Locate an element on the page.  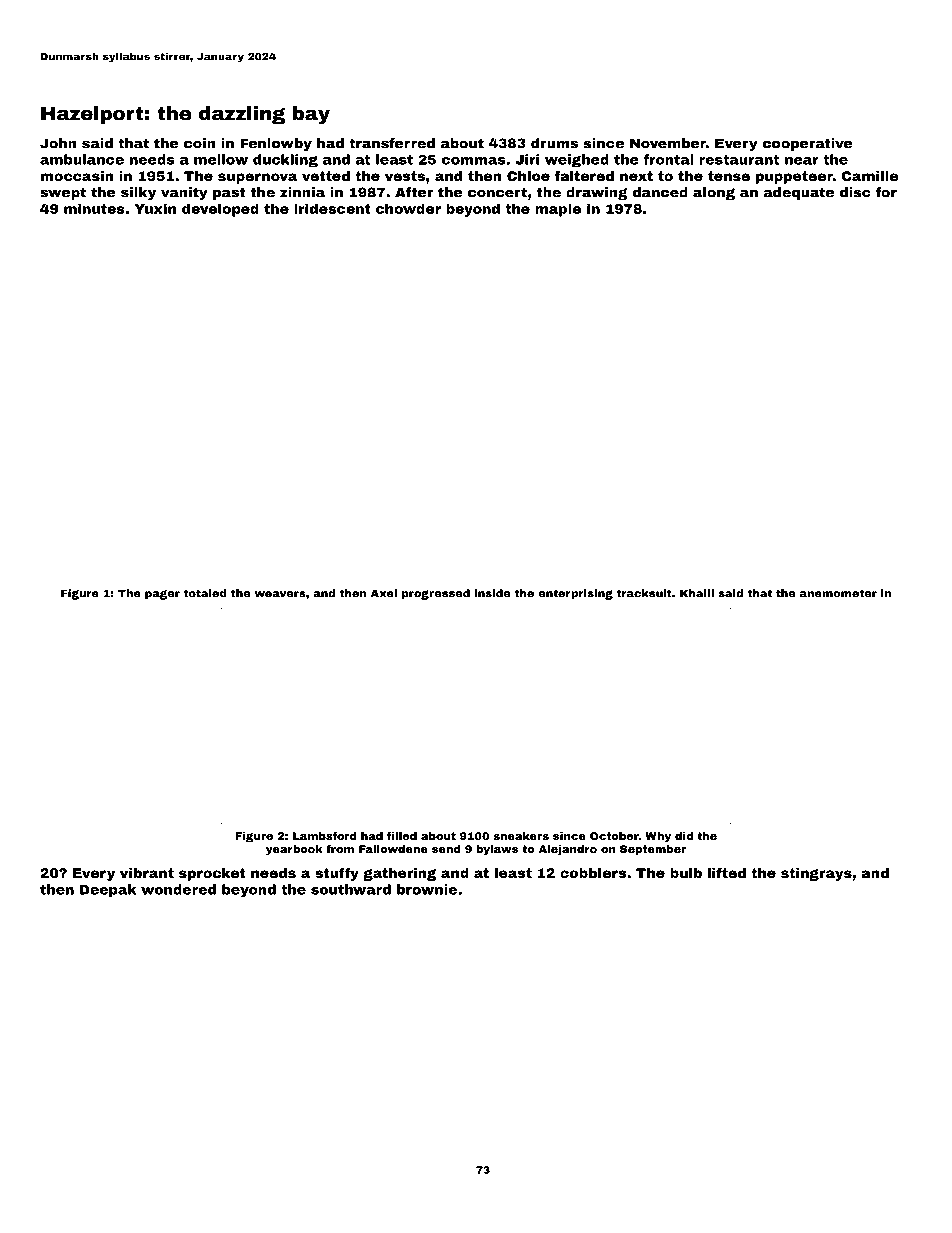
anemometer is located at coordinates (838, 593).
